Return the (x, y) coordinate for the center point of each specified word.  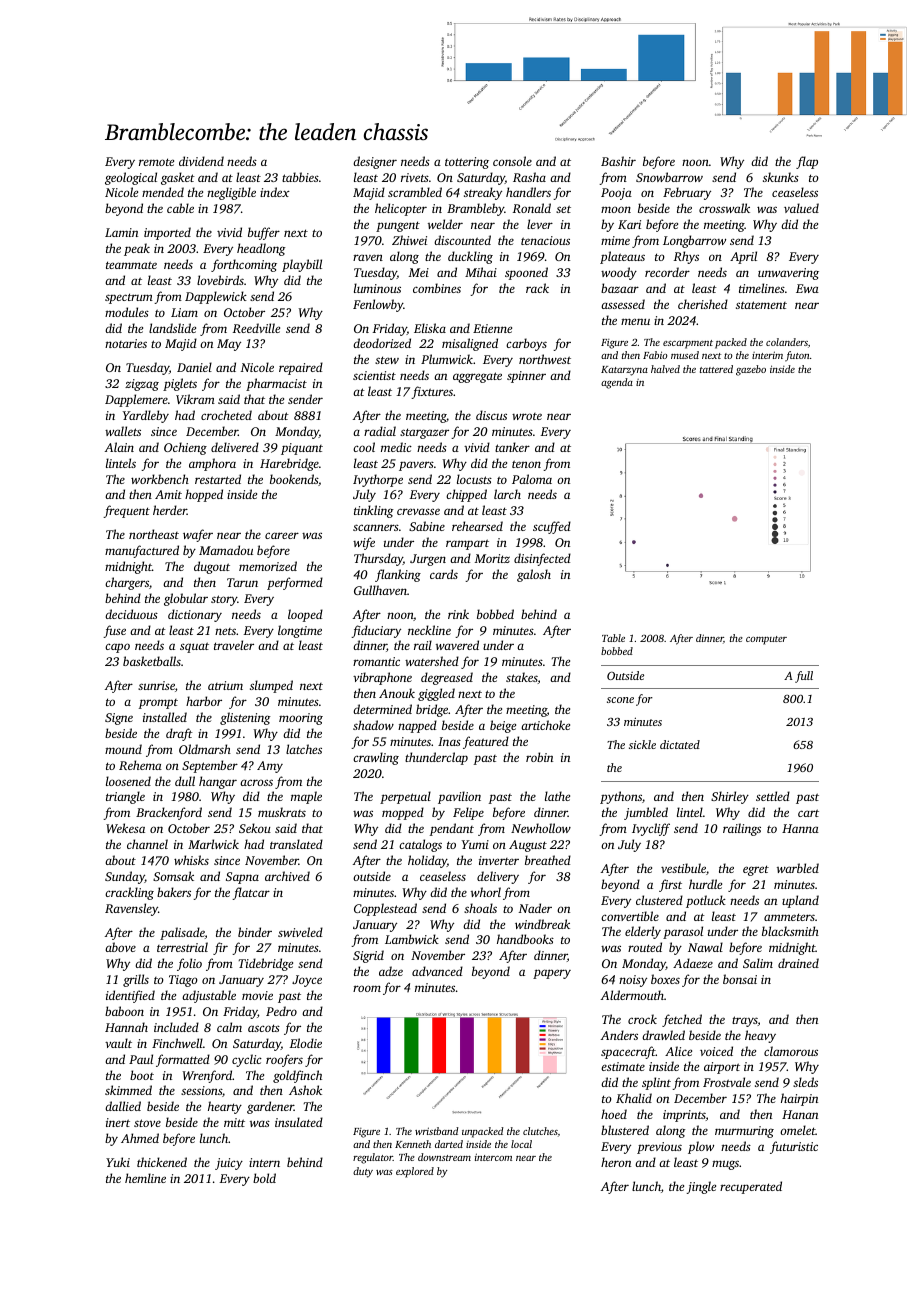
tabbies (300, 177)
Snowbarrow (669, 177)
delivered (235, 447)
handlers (528, 192)
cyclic (247, 1060)
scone (620, 700)
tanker (512, 447)
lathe (557, 796)
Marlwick (213, 844)
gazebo (751, 370)
